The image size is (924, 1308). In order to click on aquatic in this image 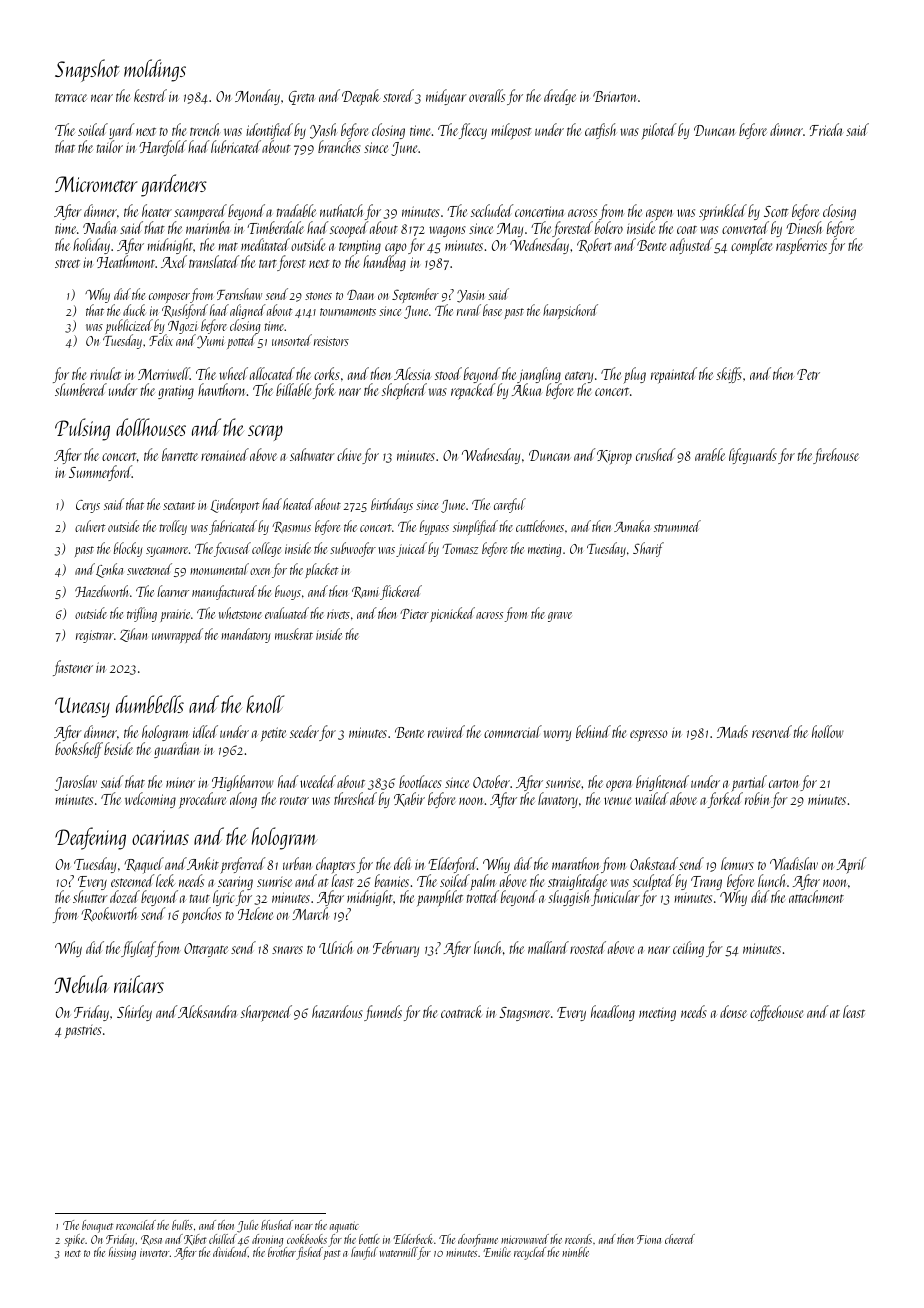, I will do `click(344, 1227)`.
